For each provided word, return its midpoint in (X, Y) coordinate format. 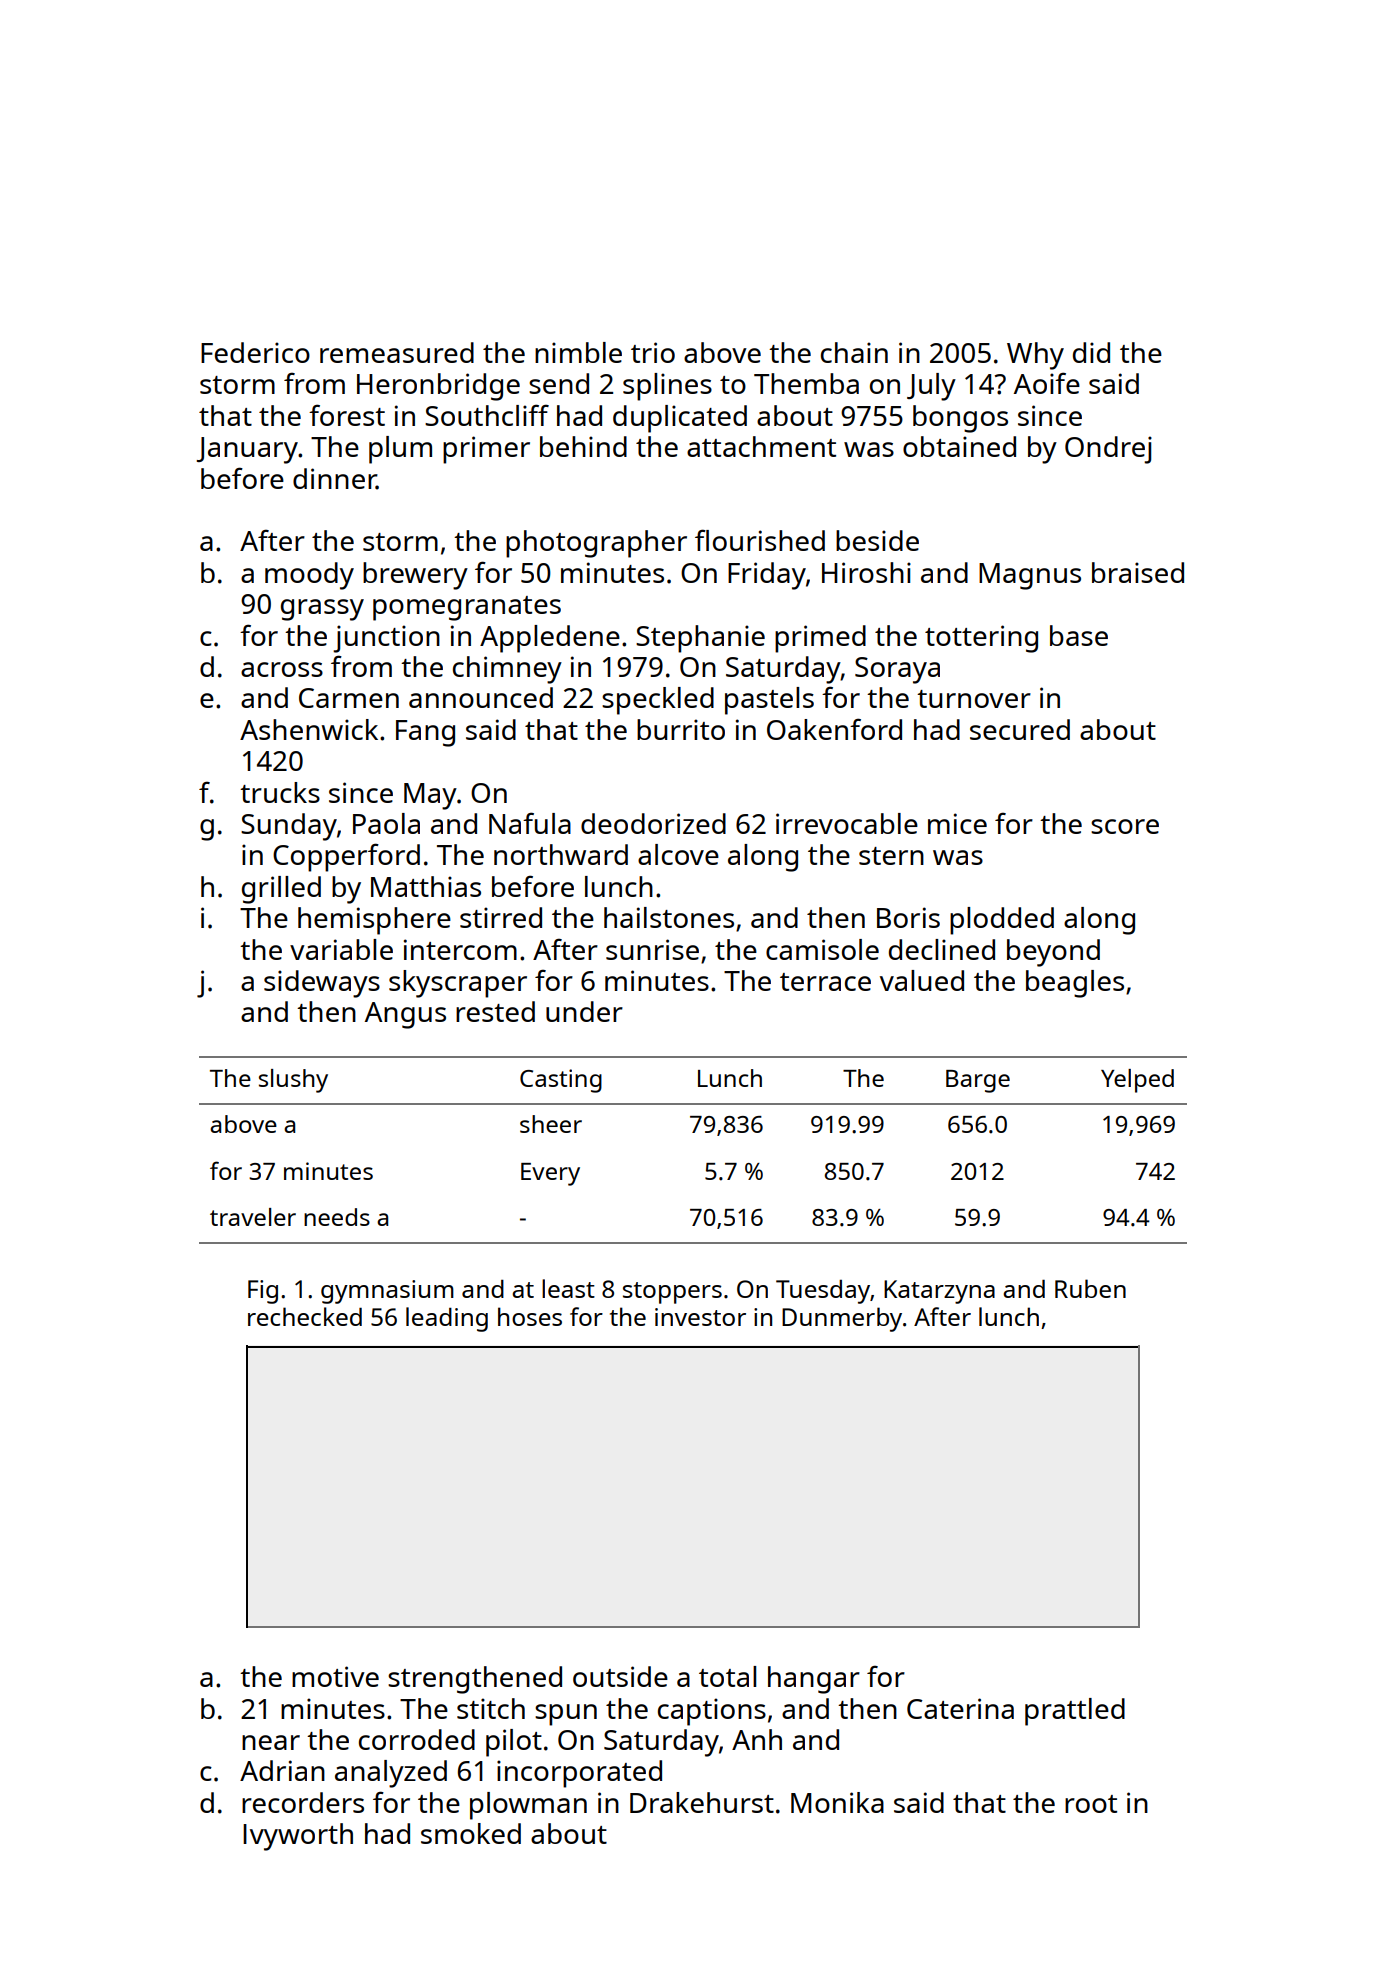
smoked (471, 1833)
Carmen (349, 698)
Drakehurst (702, 1802)
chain (854, 352)
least (568, 1288)
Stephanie (700, 639)
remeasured (397, 352)
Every (550, 1174)
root (1091, 1804)
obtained (959, 446)
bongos (960, 419)
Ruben (1090, 1288)
